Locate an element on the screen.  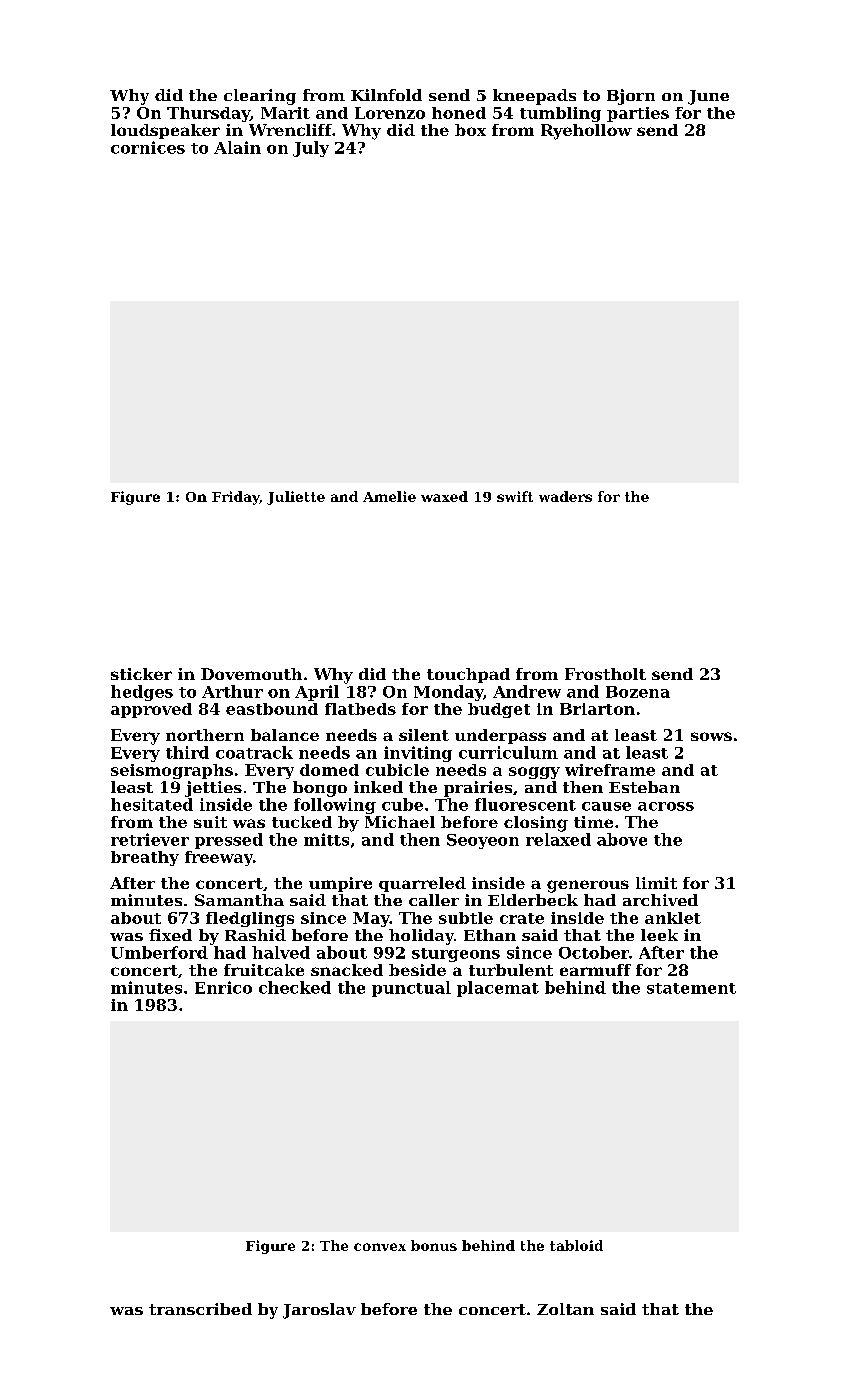
anklet is located at coordinates (673, 918).
